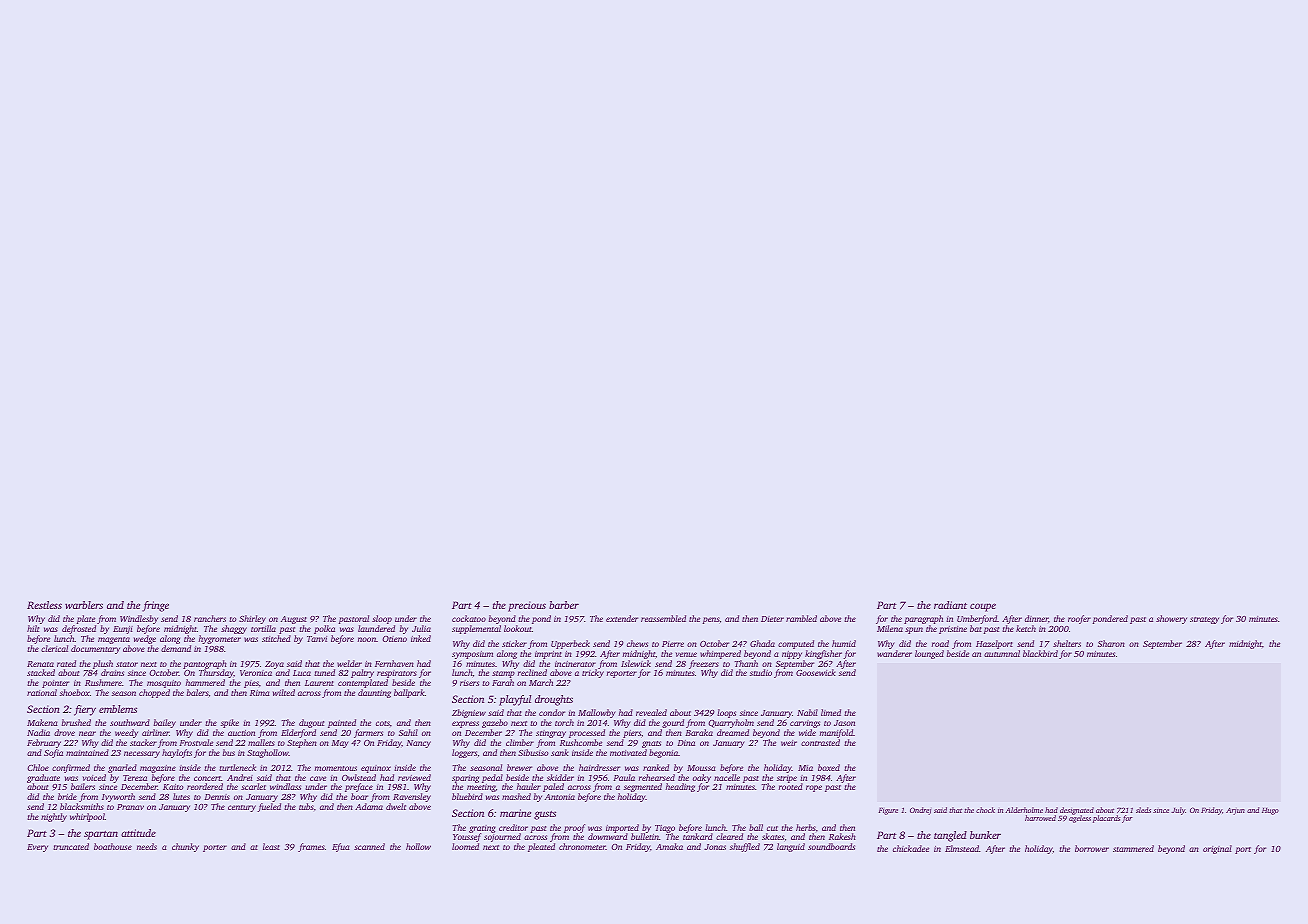 This document has height=924, width=1308. I want to click on barber, so click(564, 605).
